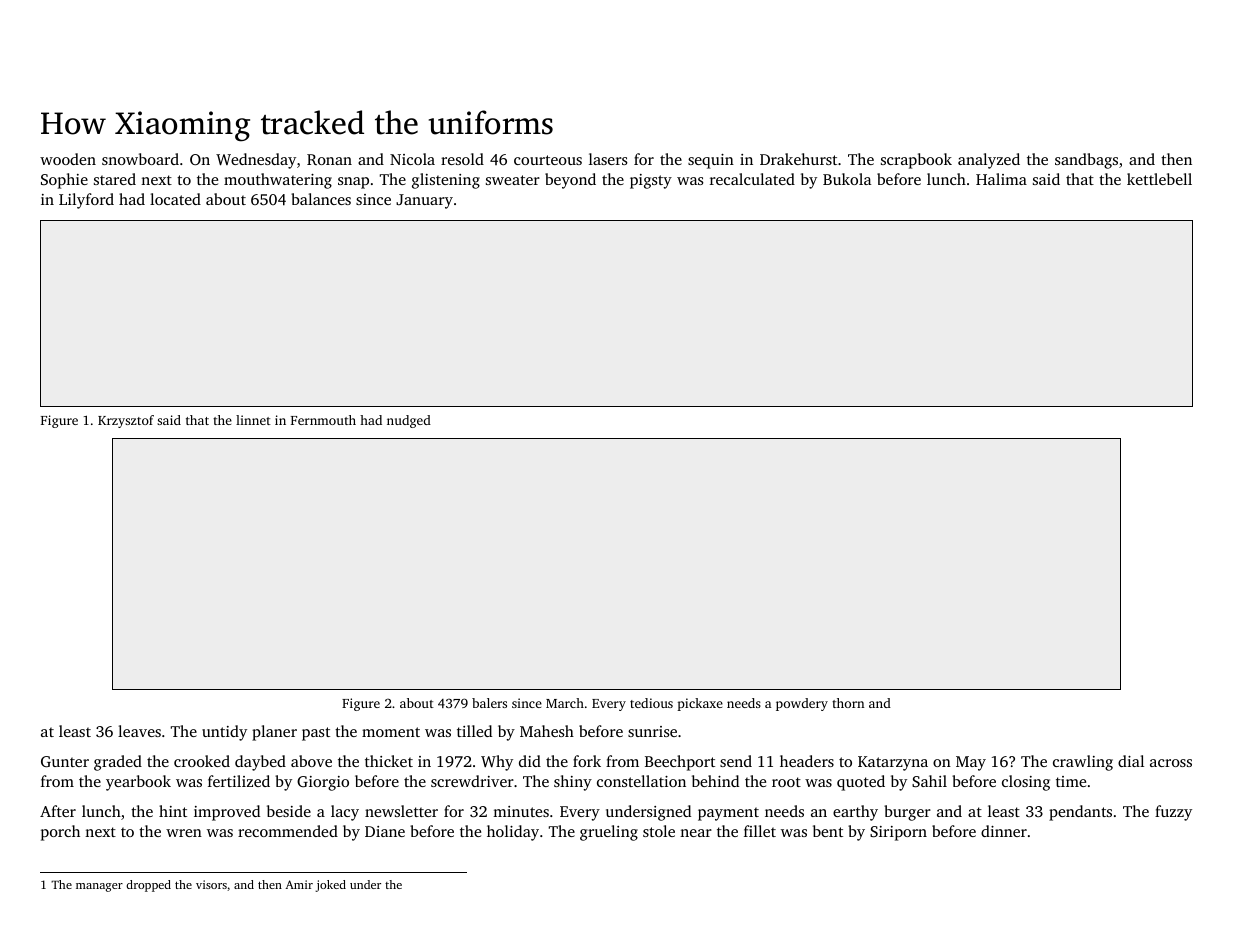 This document has height=952, width=1233. Describe the element at coordinates (329, 159) in the document. I see `Ronan` at that location.
